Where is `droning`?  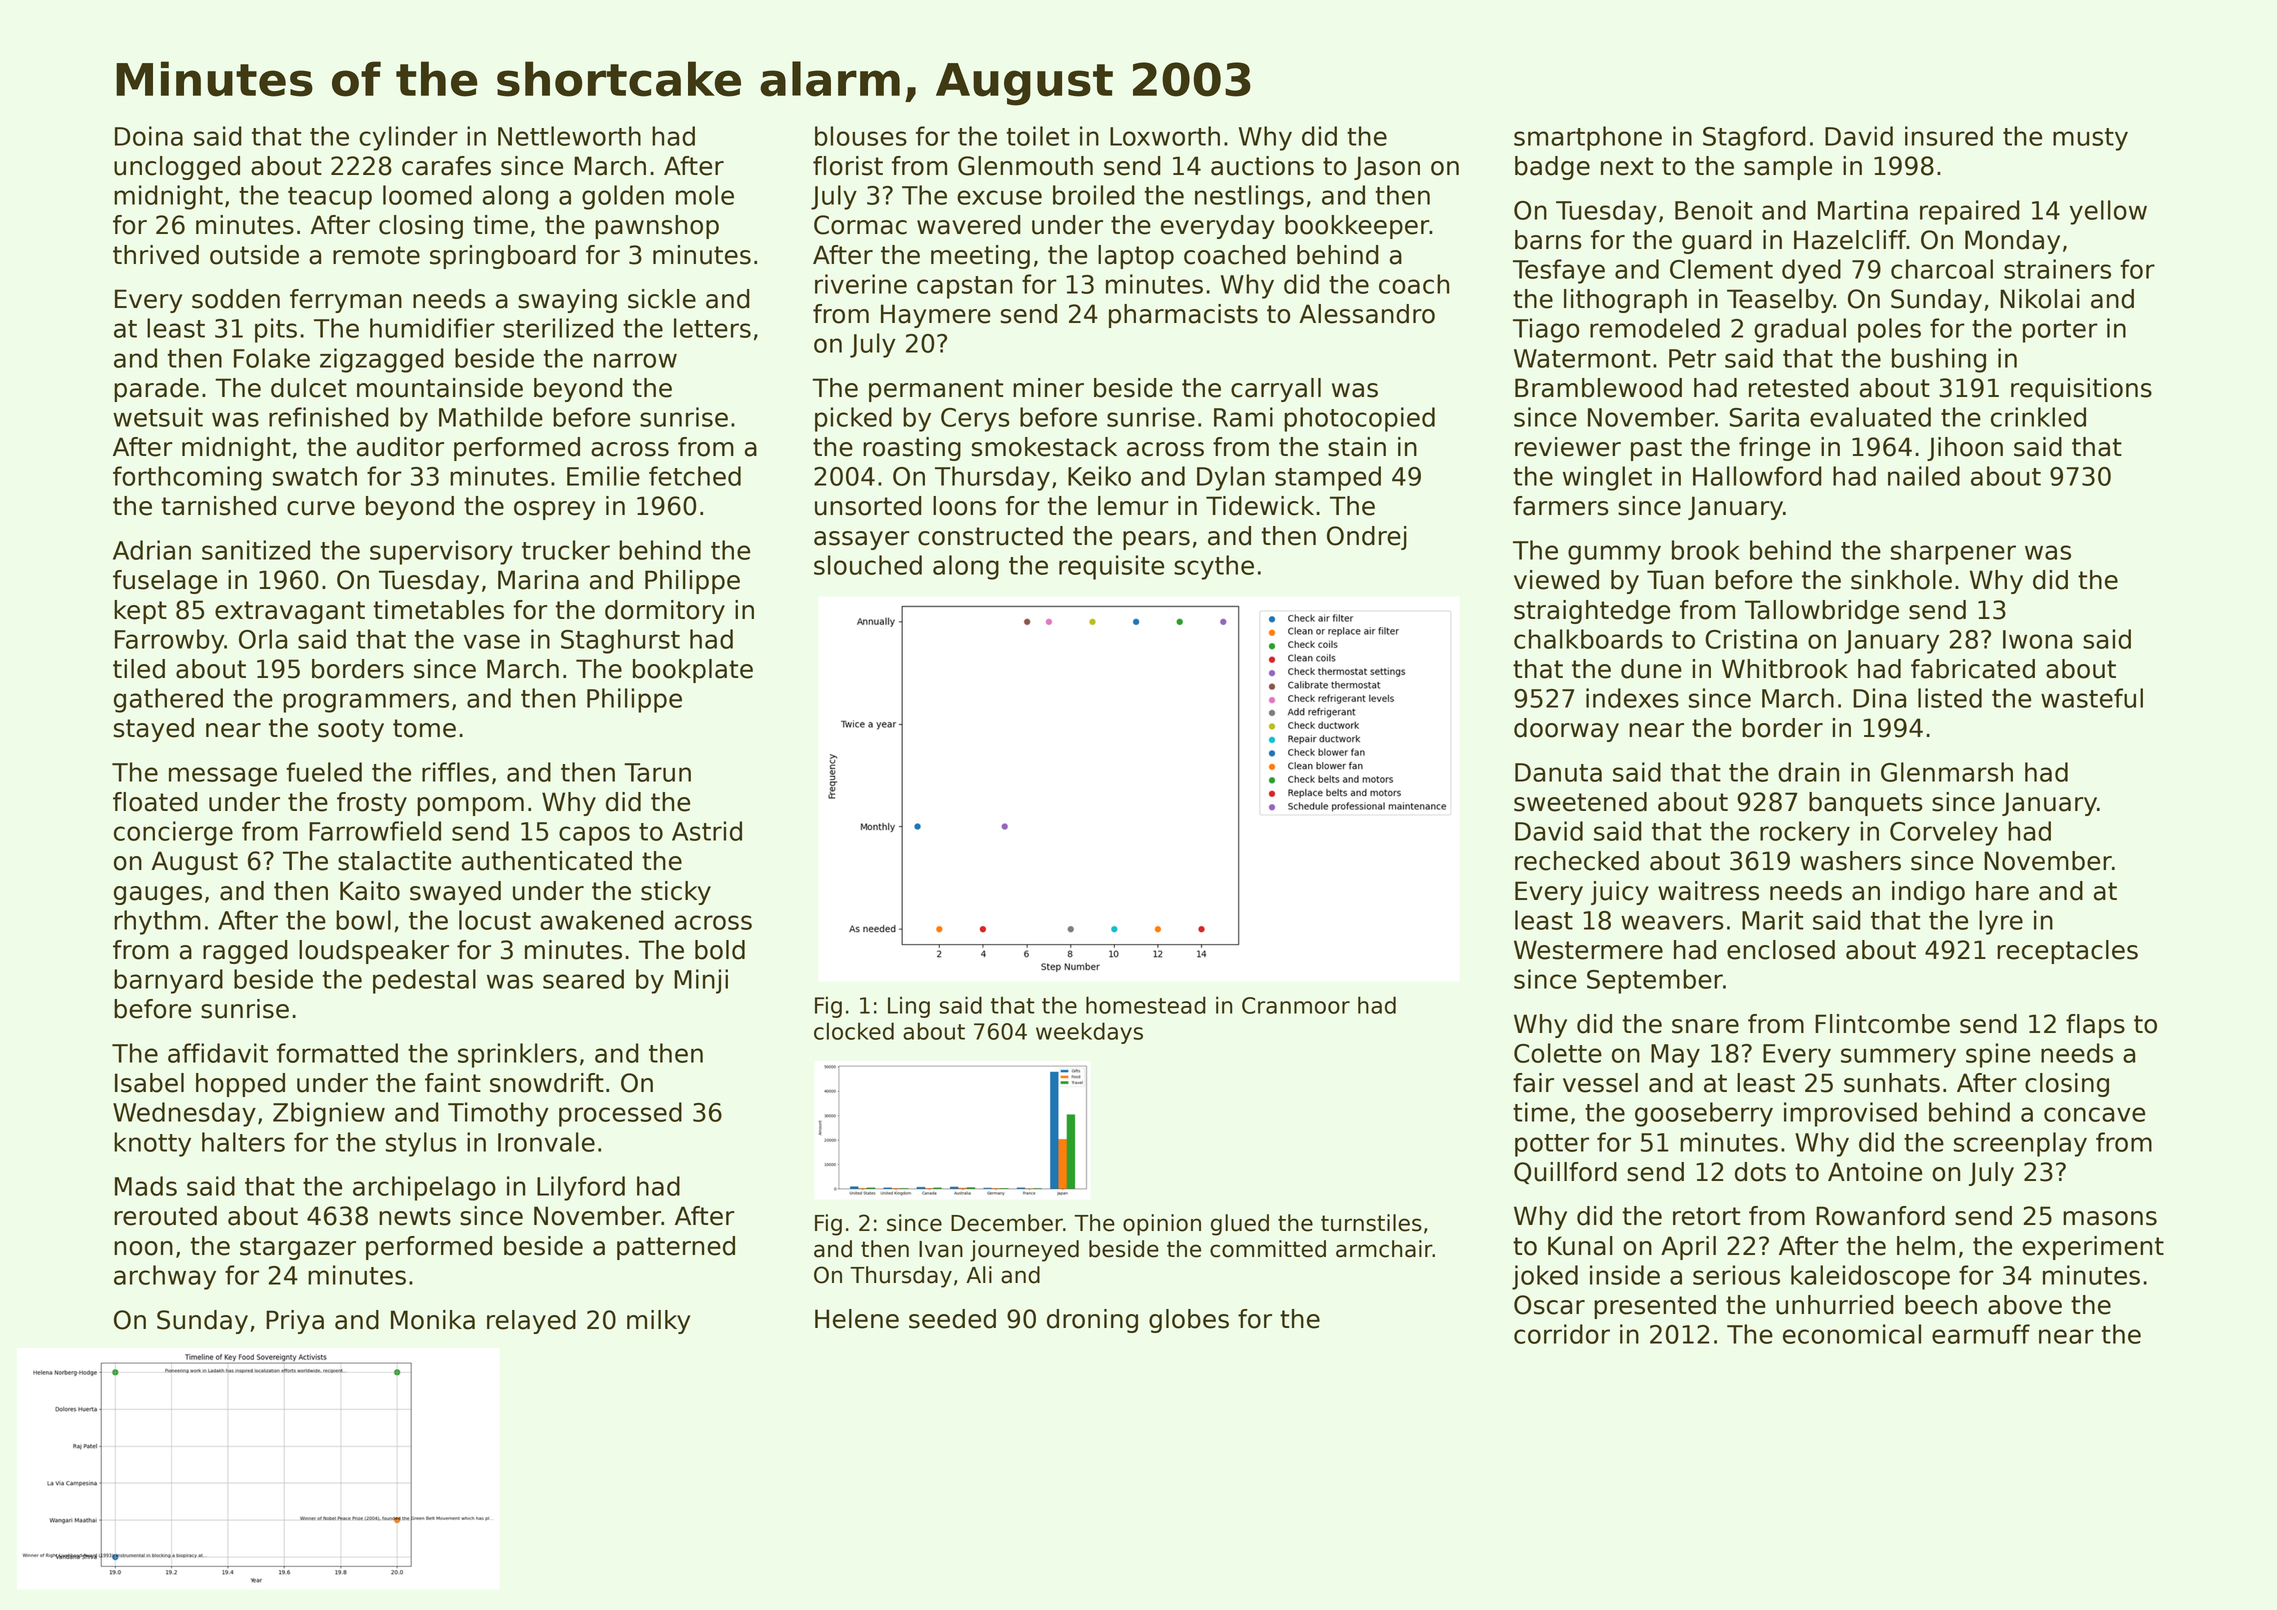
droning is located at coordinates (1092, 1321).
